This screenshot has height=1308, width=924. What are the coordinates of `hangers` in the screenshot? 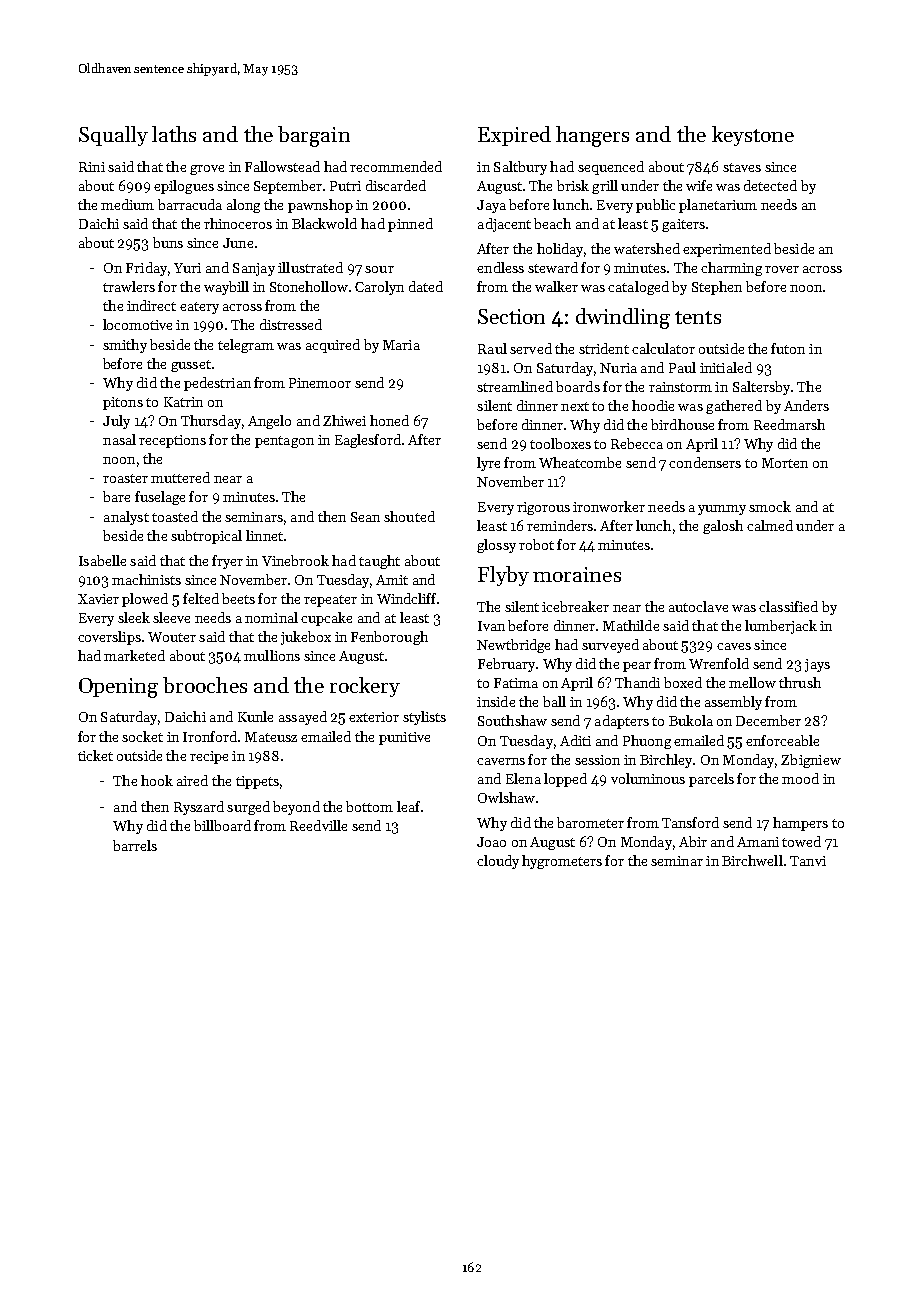 It's located at (592, 136).
